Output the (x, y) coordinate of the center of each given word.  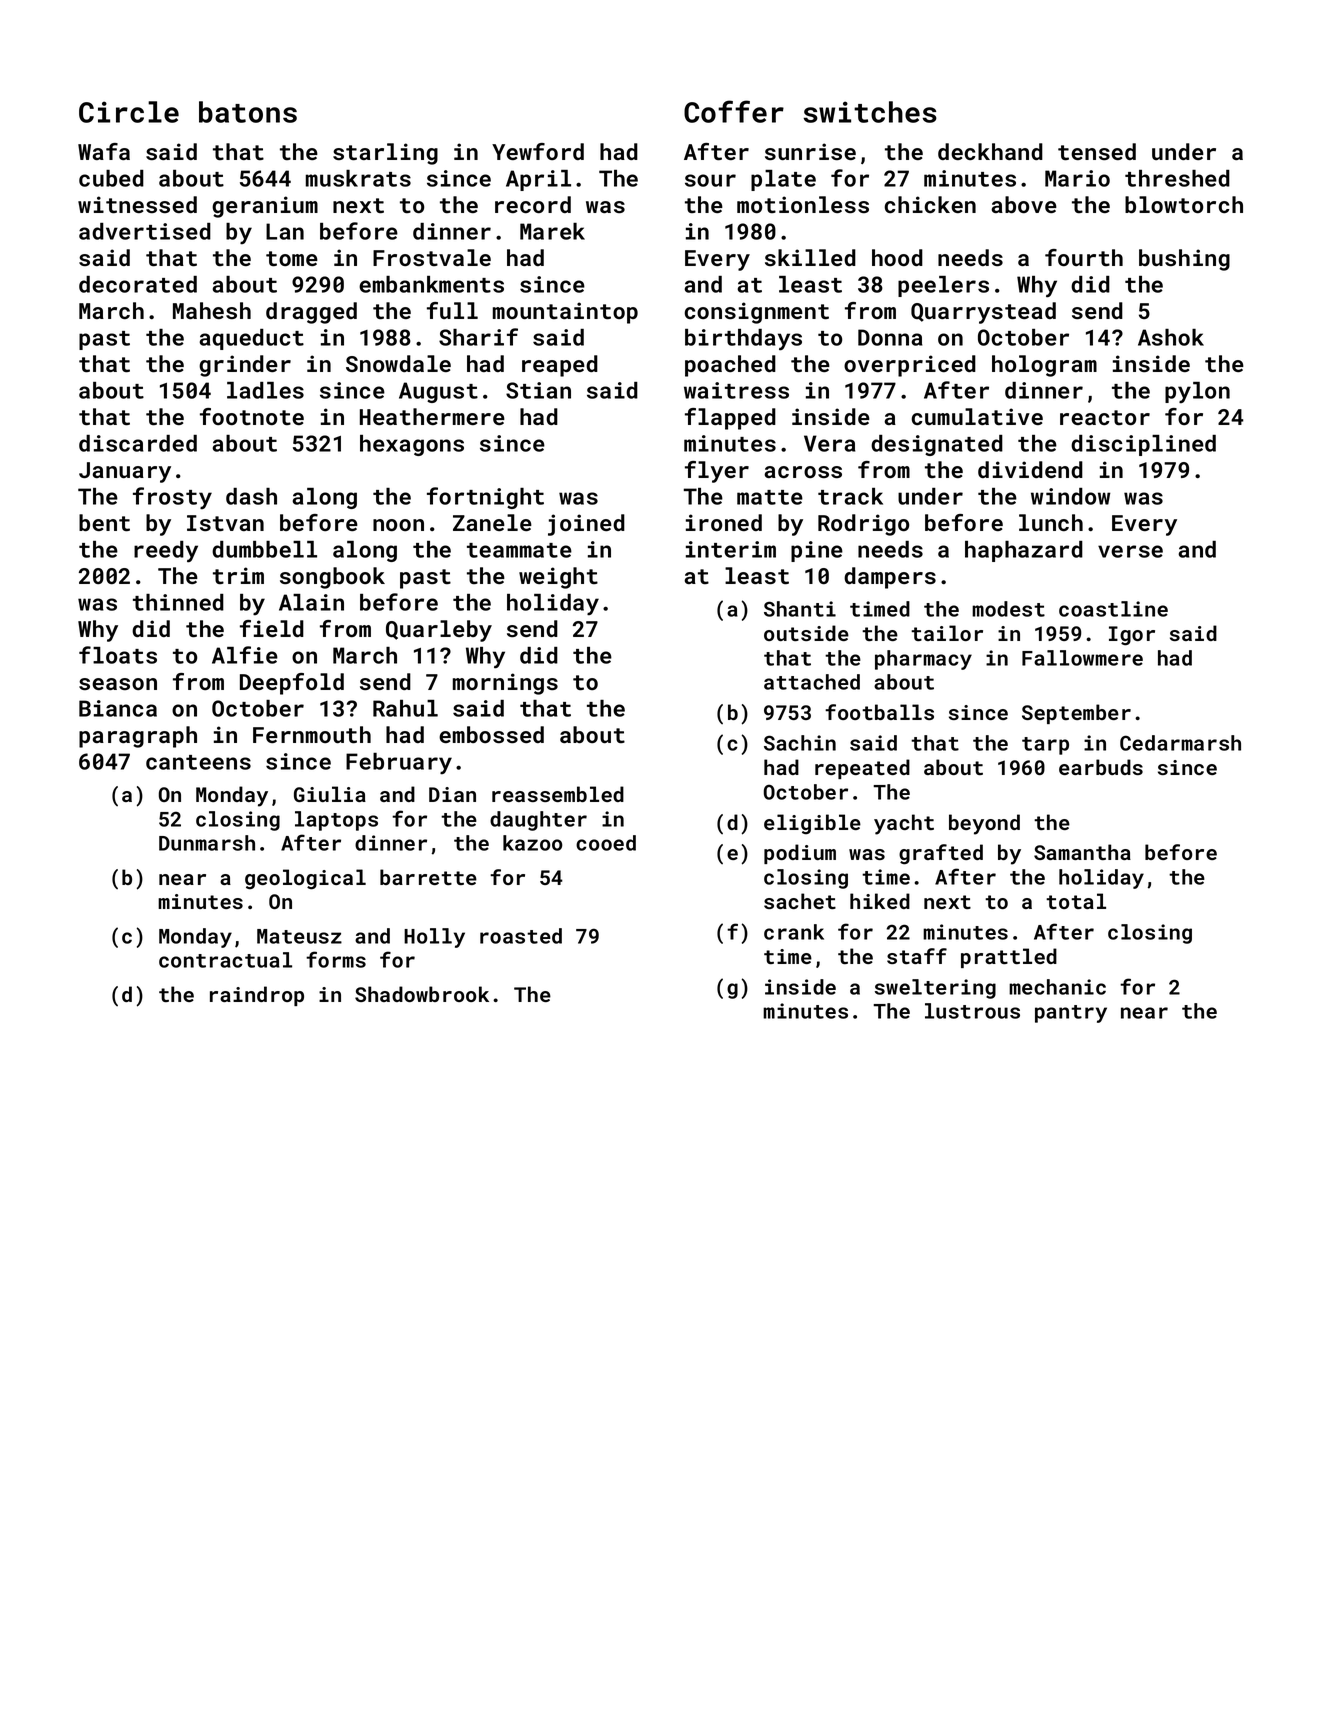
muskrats (358, 178)
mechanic (1057, 987)
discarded (138, 443)
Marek (552, 231)
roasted (521, 936)
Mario (1077, 178)
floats (118, 655)
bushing (1184, 260)
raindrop (257, 996)
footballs (879, 712)
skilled (810, 257)
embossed (491, 734)
